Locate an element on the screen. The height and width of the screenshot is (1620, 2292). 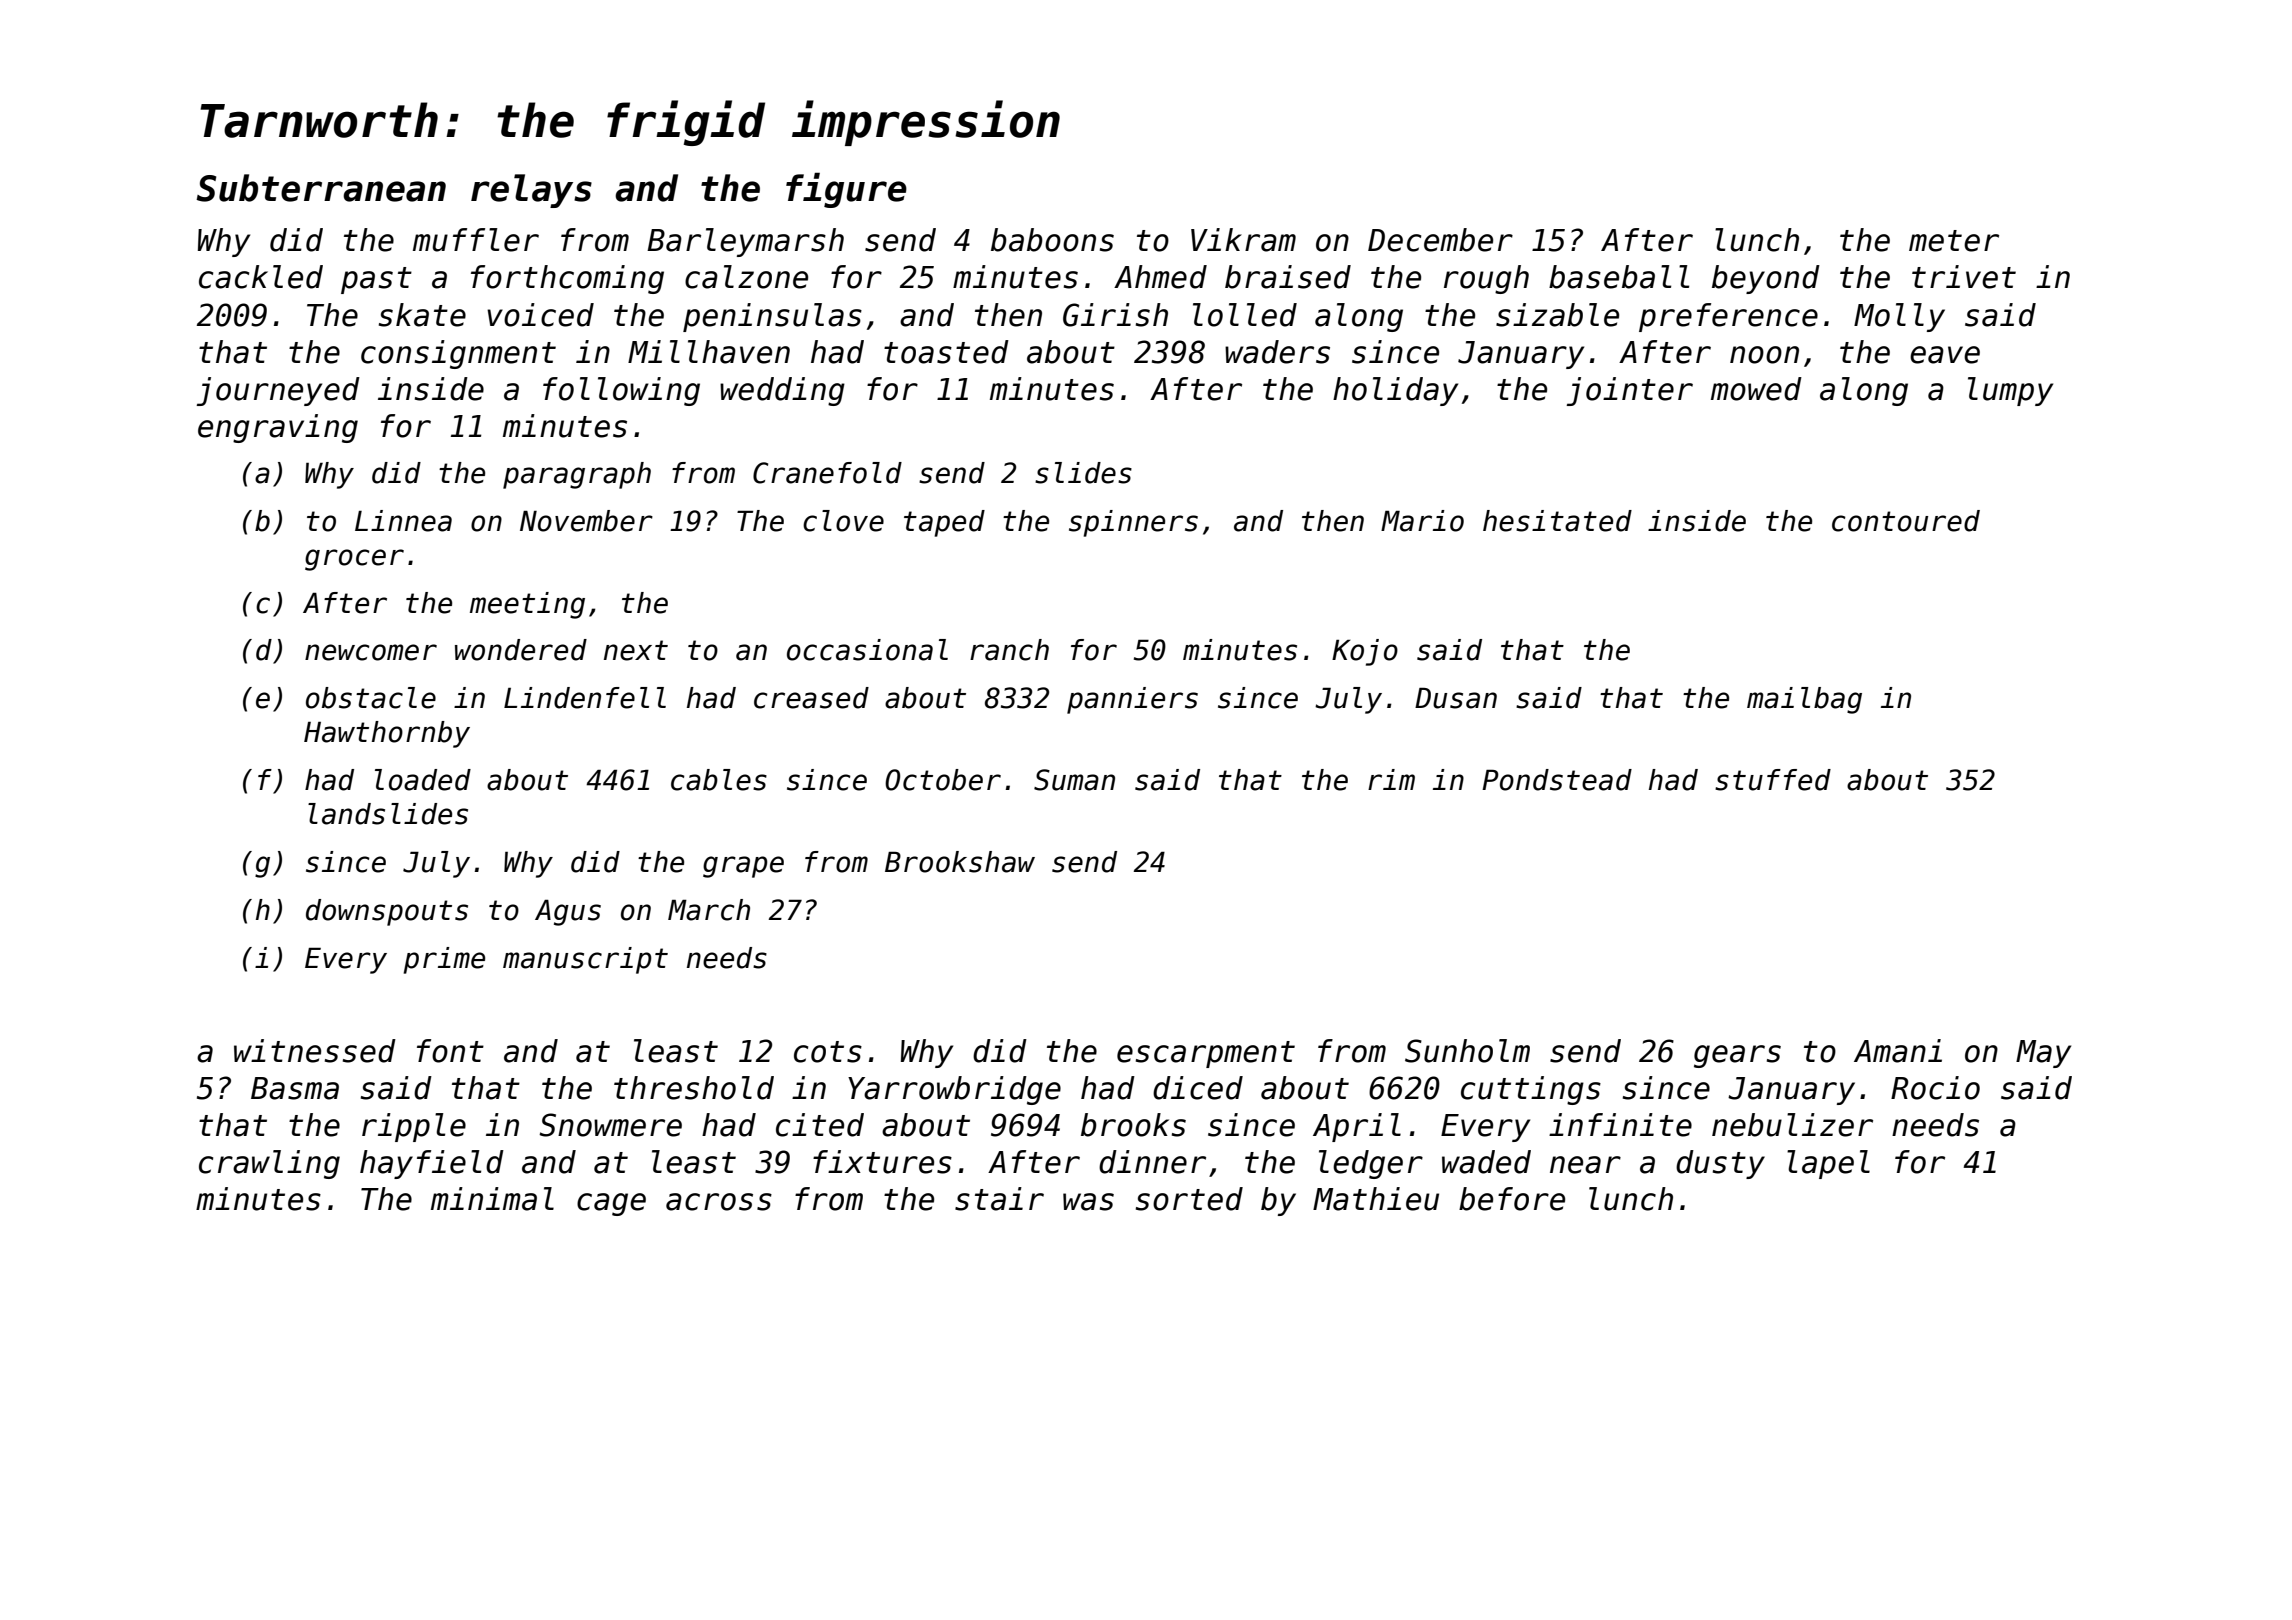
Yarrowbridge is located at coordinates (954, 1090).
